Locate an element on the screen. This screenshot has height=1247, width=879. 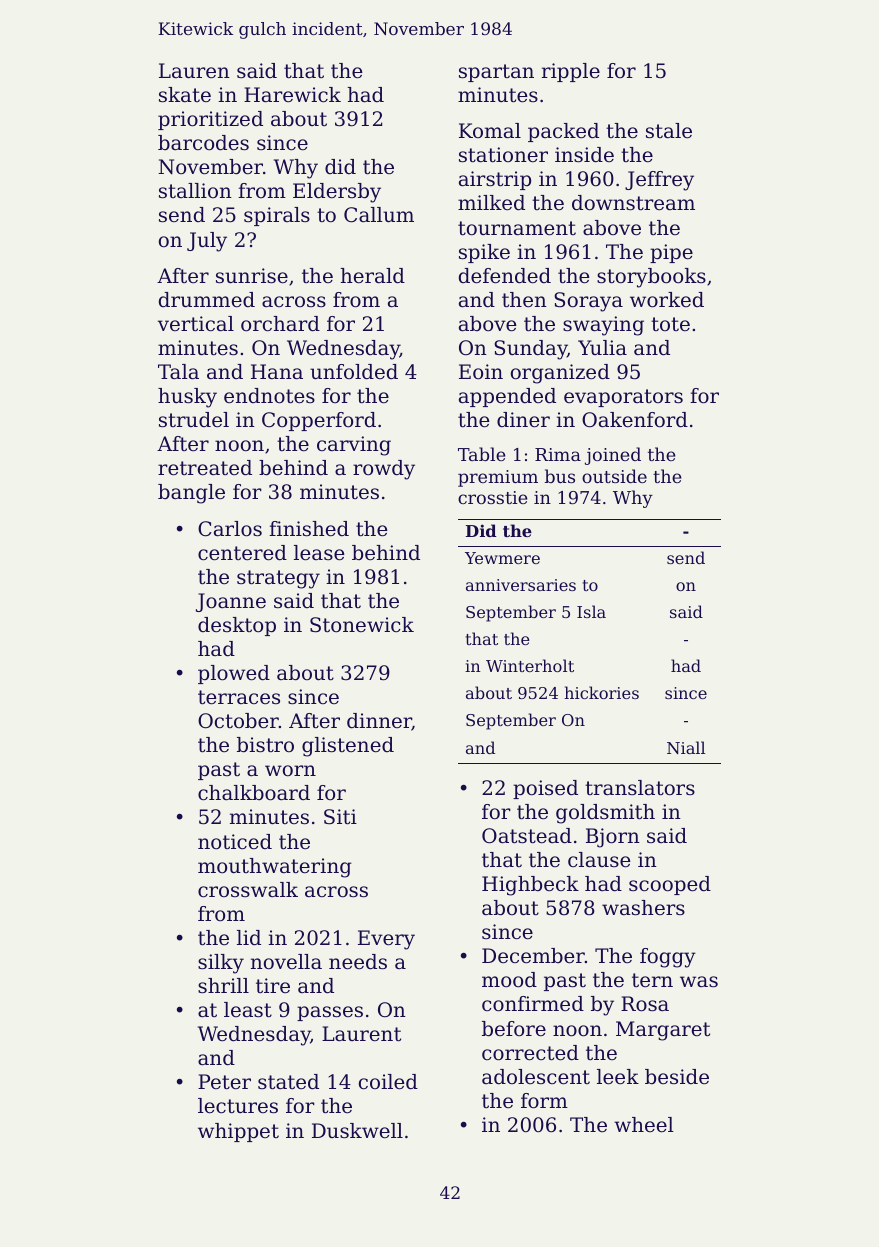
barcodes is located at coordinates (203, 143).
